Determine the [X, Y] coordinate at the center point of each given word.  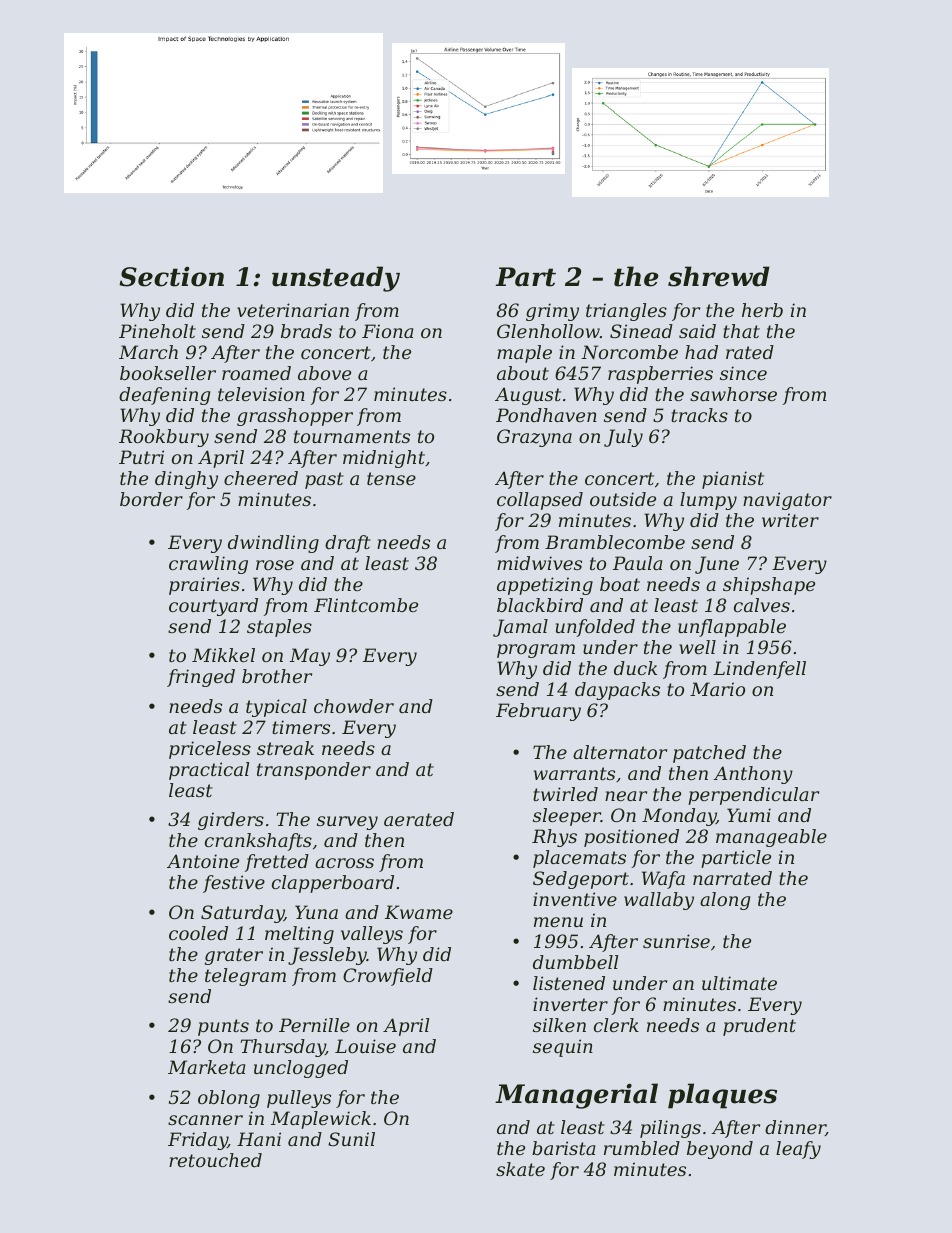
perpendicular [753, 796]
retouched [215, 1160]
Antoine [203, 861]
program [536, 651]
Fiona [387, 331]
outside [623, 499]
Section [171, 276]
